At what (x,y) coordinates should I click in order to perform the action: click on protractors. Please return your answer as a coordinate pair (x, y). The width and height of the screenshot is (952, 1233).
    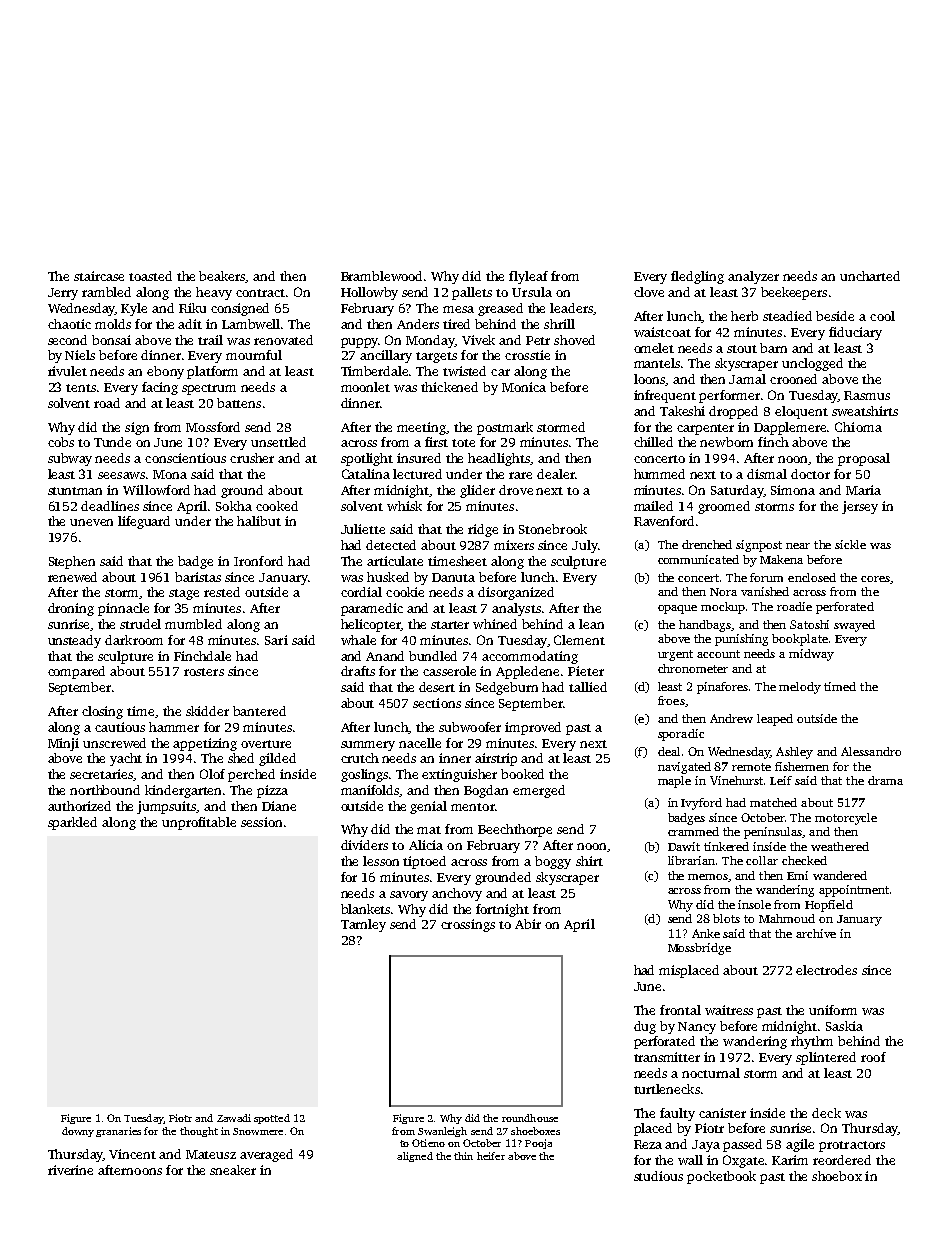
    Looking at the image, I should click on (852, 1146).
